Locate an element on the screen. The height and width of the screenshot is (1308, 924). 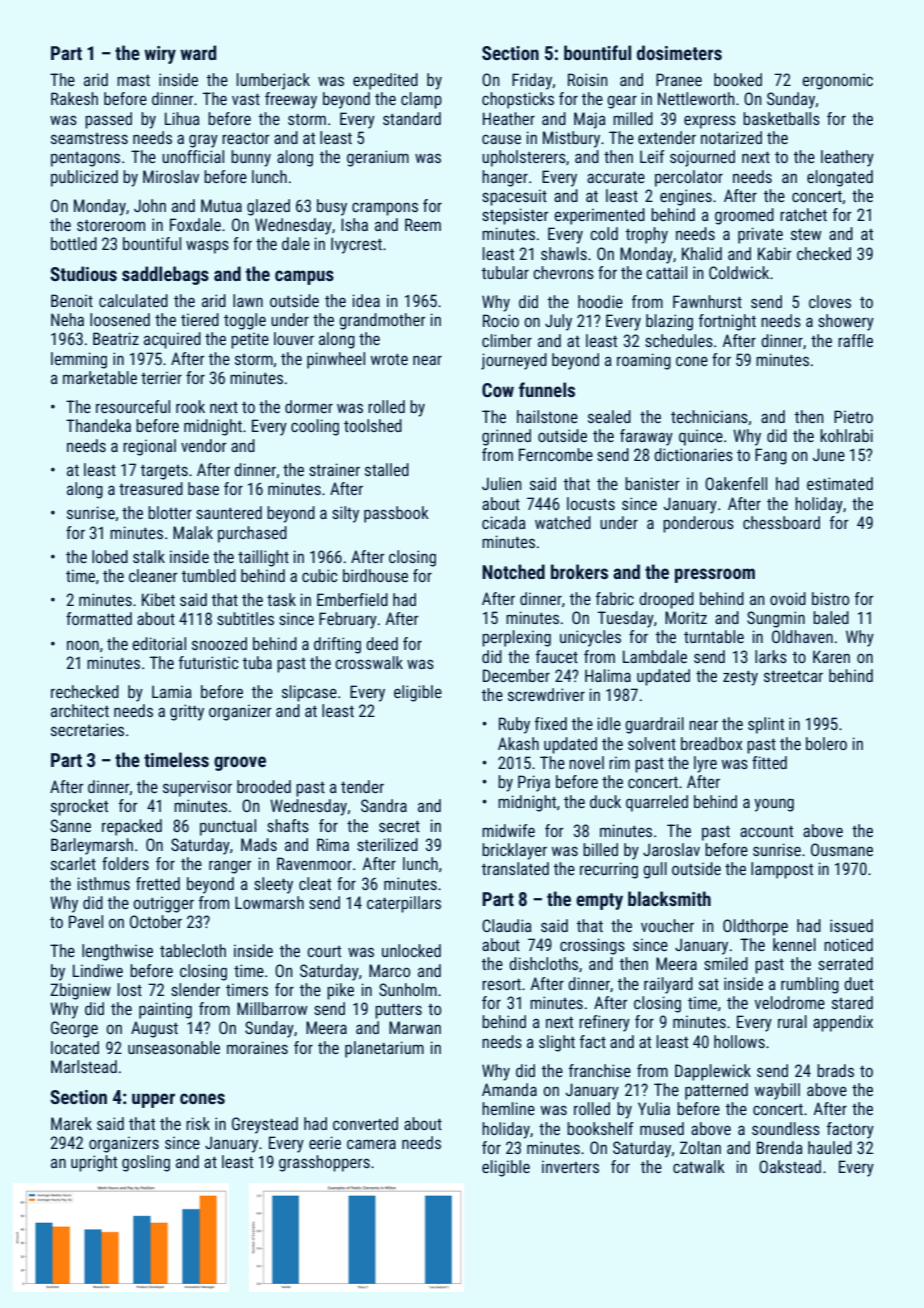
young is located at coordinates (774, 805).
